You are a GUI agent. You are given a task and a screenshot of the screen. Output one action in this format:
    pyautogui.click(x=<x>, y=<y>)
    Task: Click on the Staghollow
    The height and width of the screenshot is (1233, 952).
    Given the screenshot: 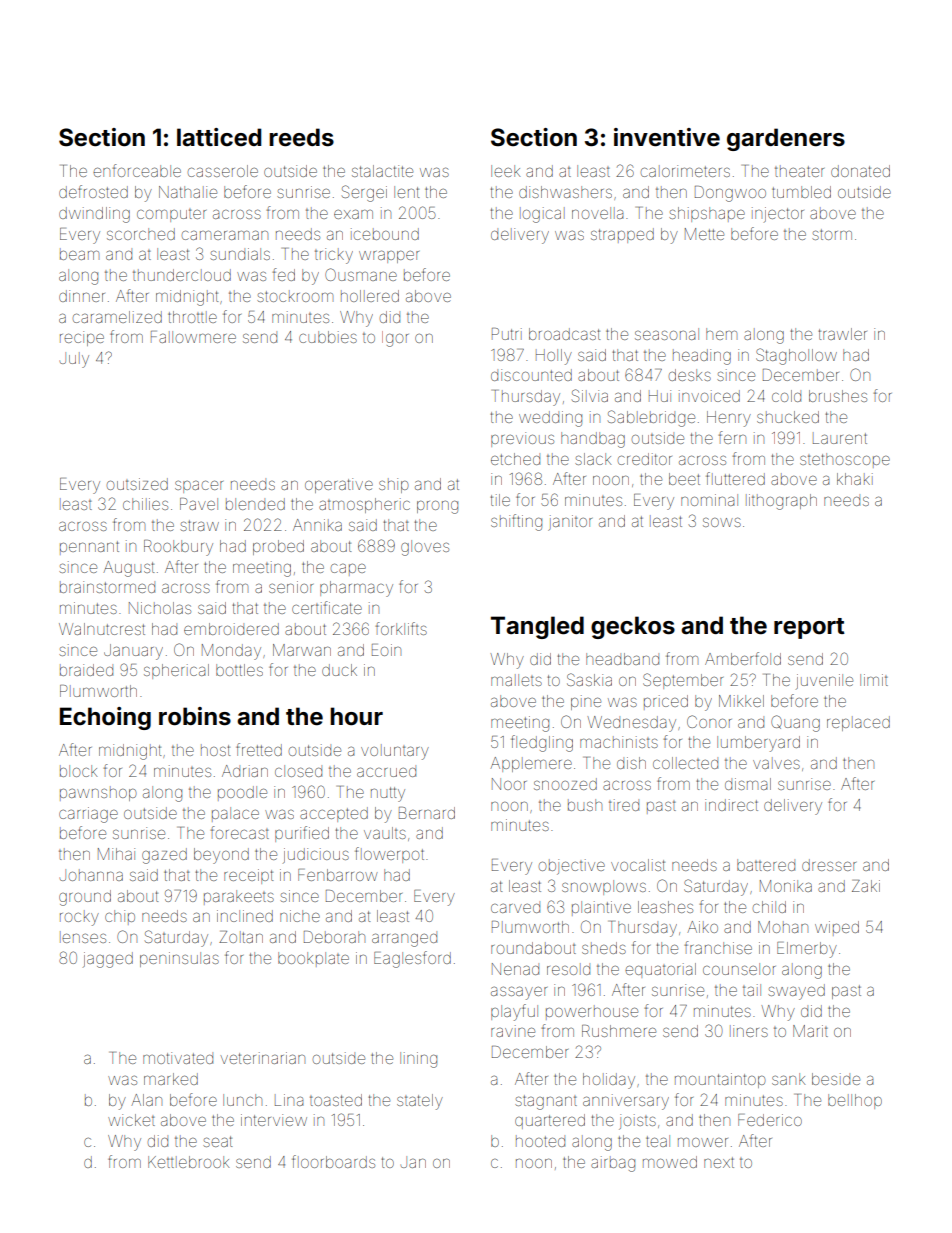 What is the action you would take?
    pyautogui.click(x=796, y=356)
